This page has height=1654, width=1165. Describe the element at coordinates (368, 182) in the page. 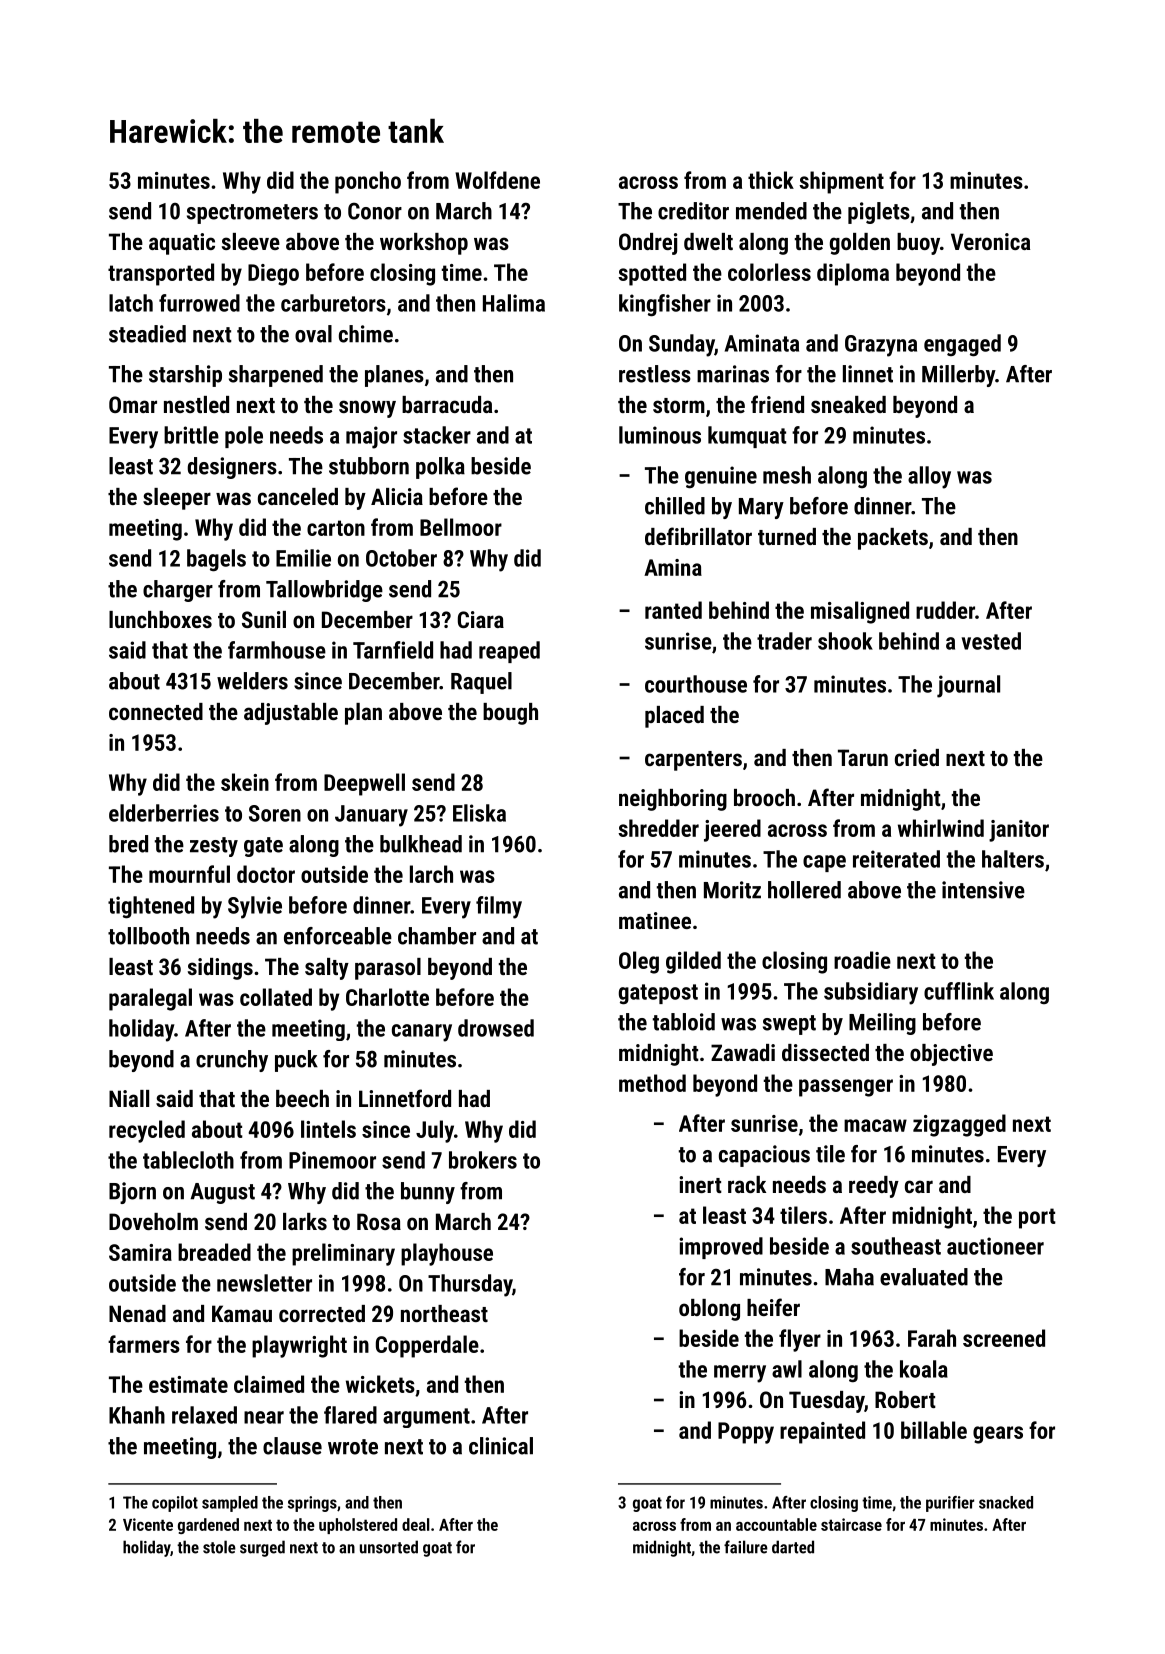

I see `poncho` at that location.
